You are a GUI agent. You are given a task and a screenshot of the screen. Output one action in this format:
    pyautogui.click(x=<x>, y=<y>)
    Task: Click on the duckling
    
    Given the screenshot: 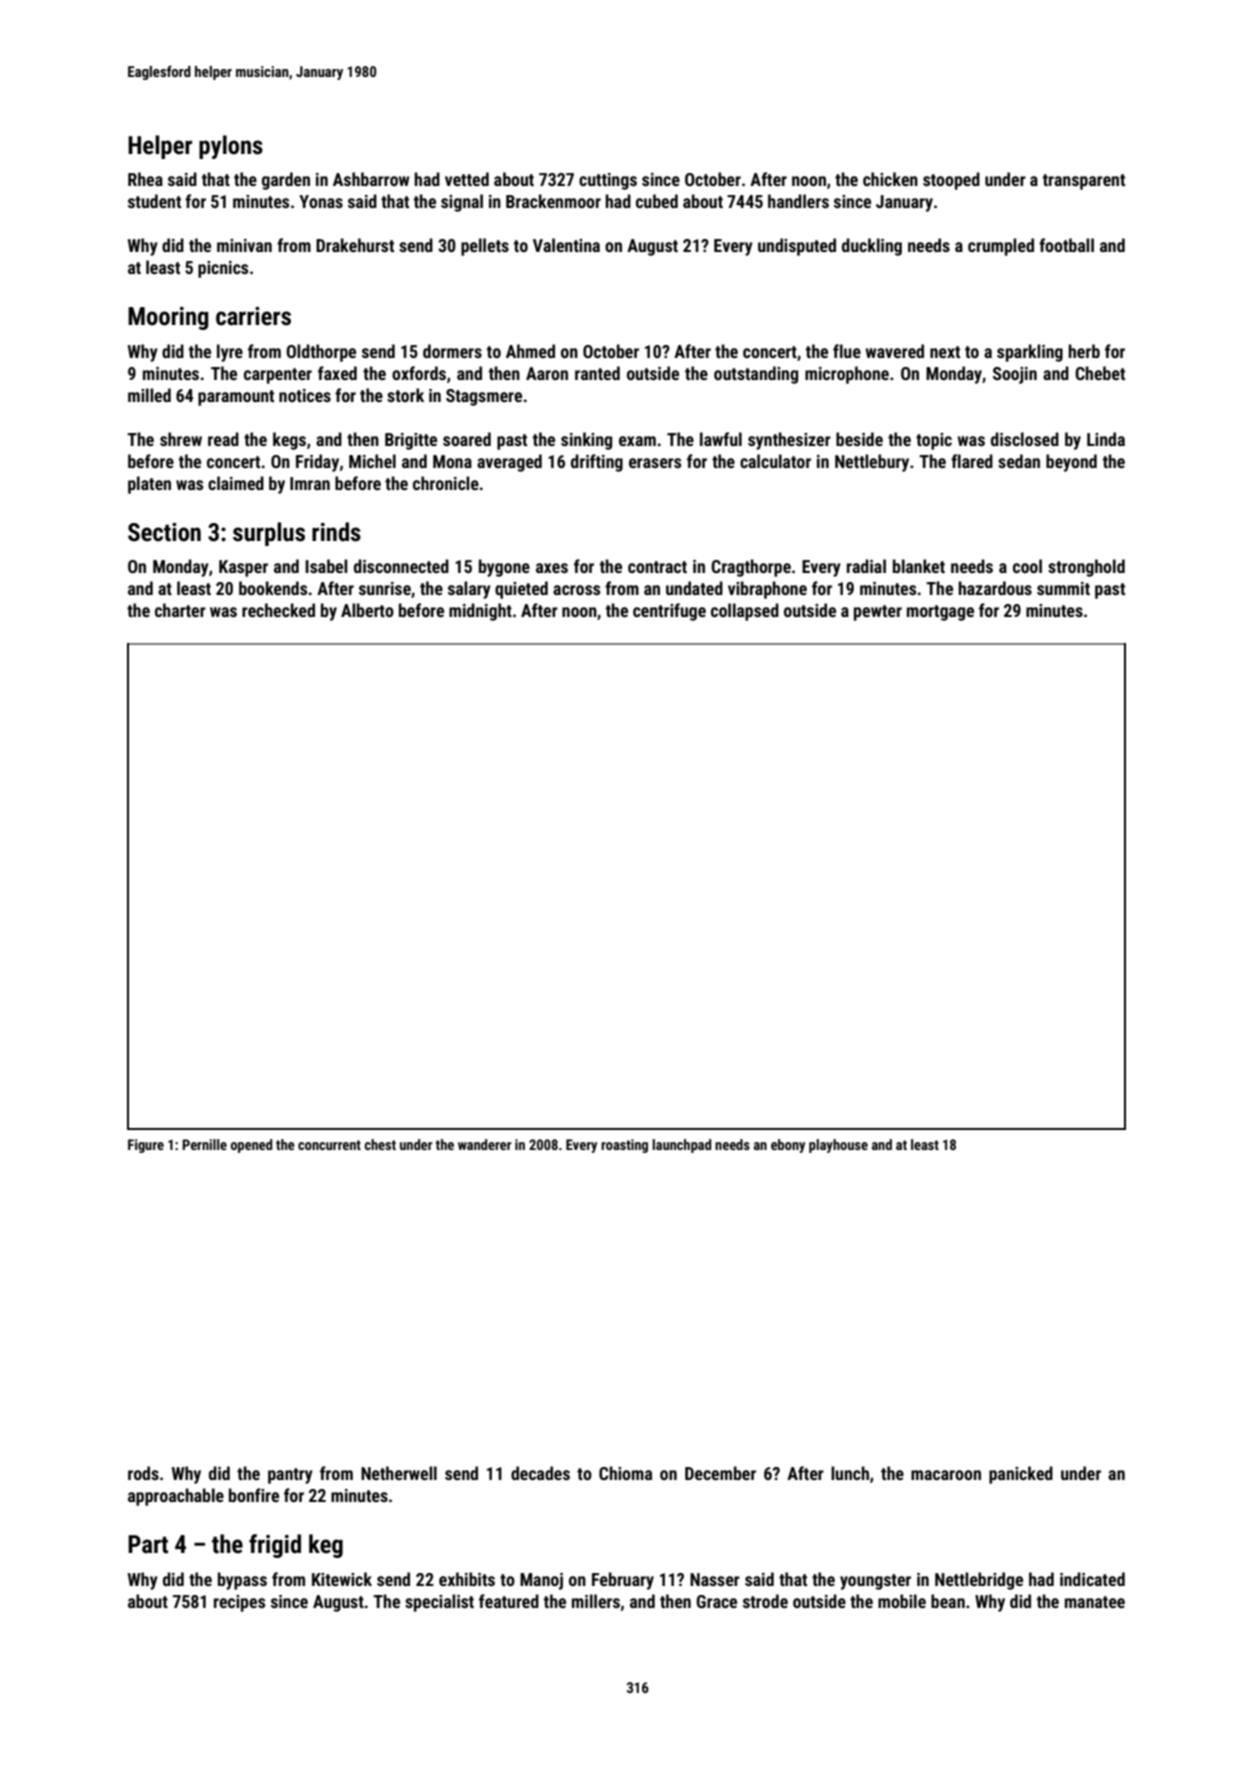 What is the action you would take?
    pyautogui.click(x=872, y=247)
